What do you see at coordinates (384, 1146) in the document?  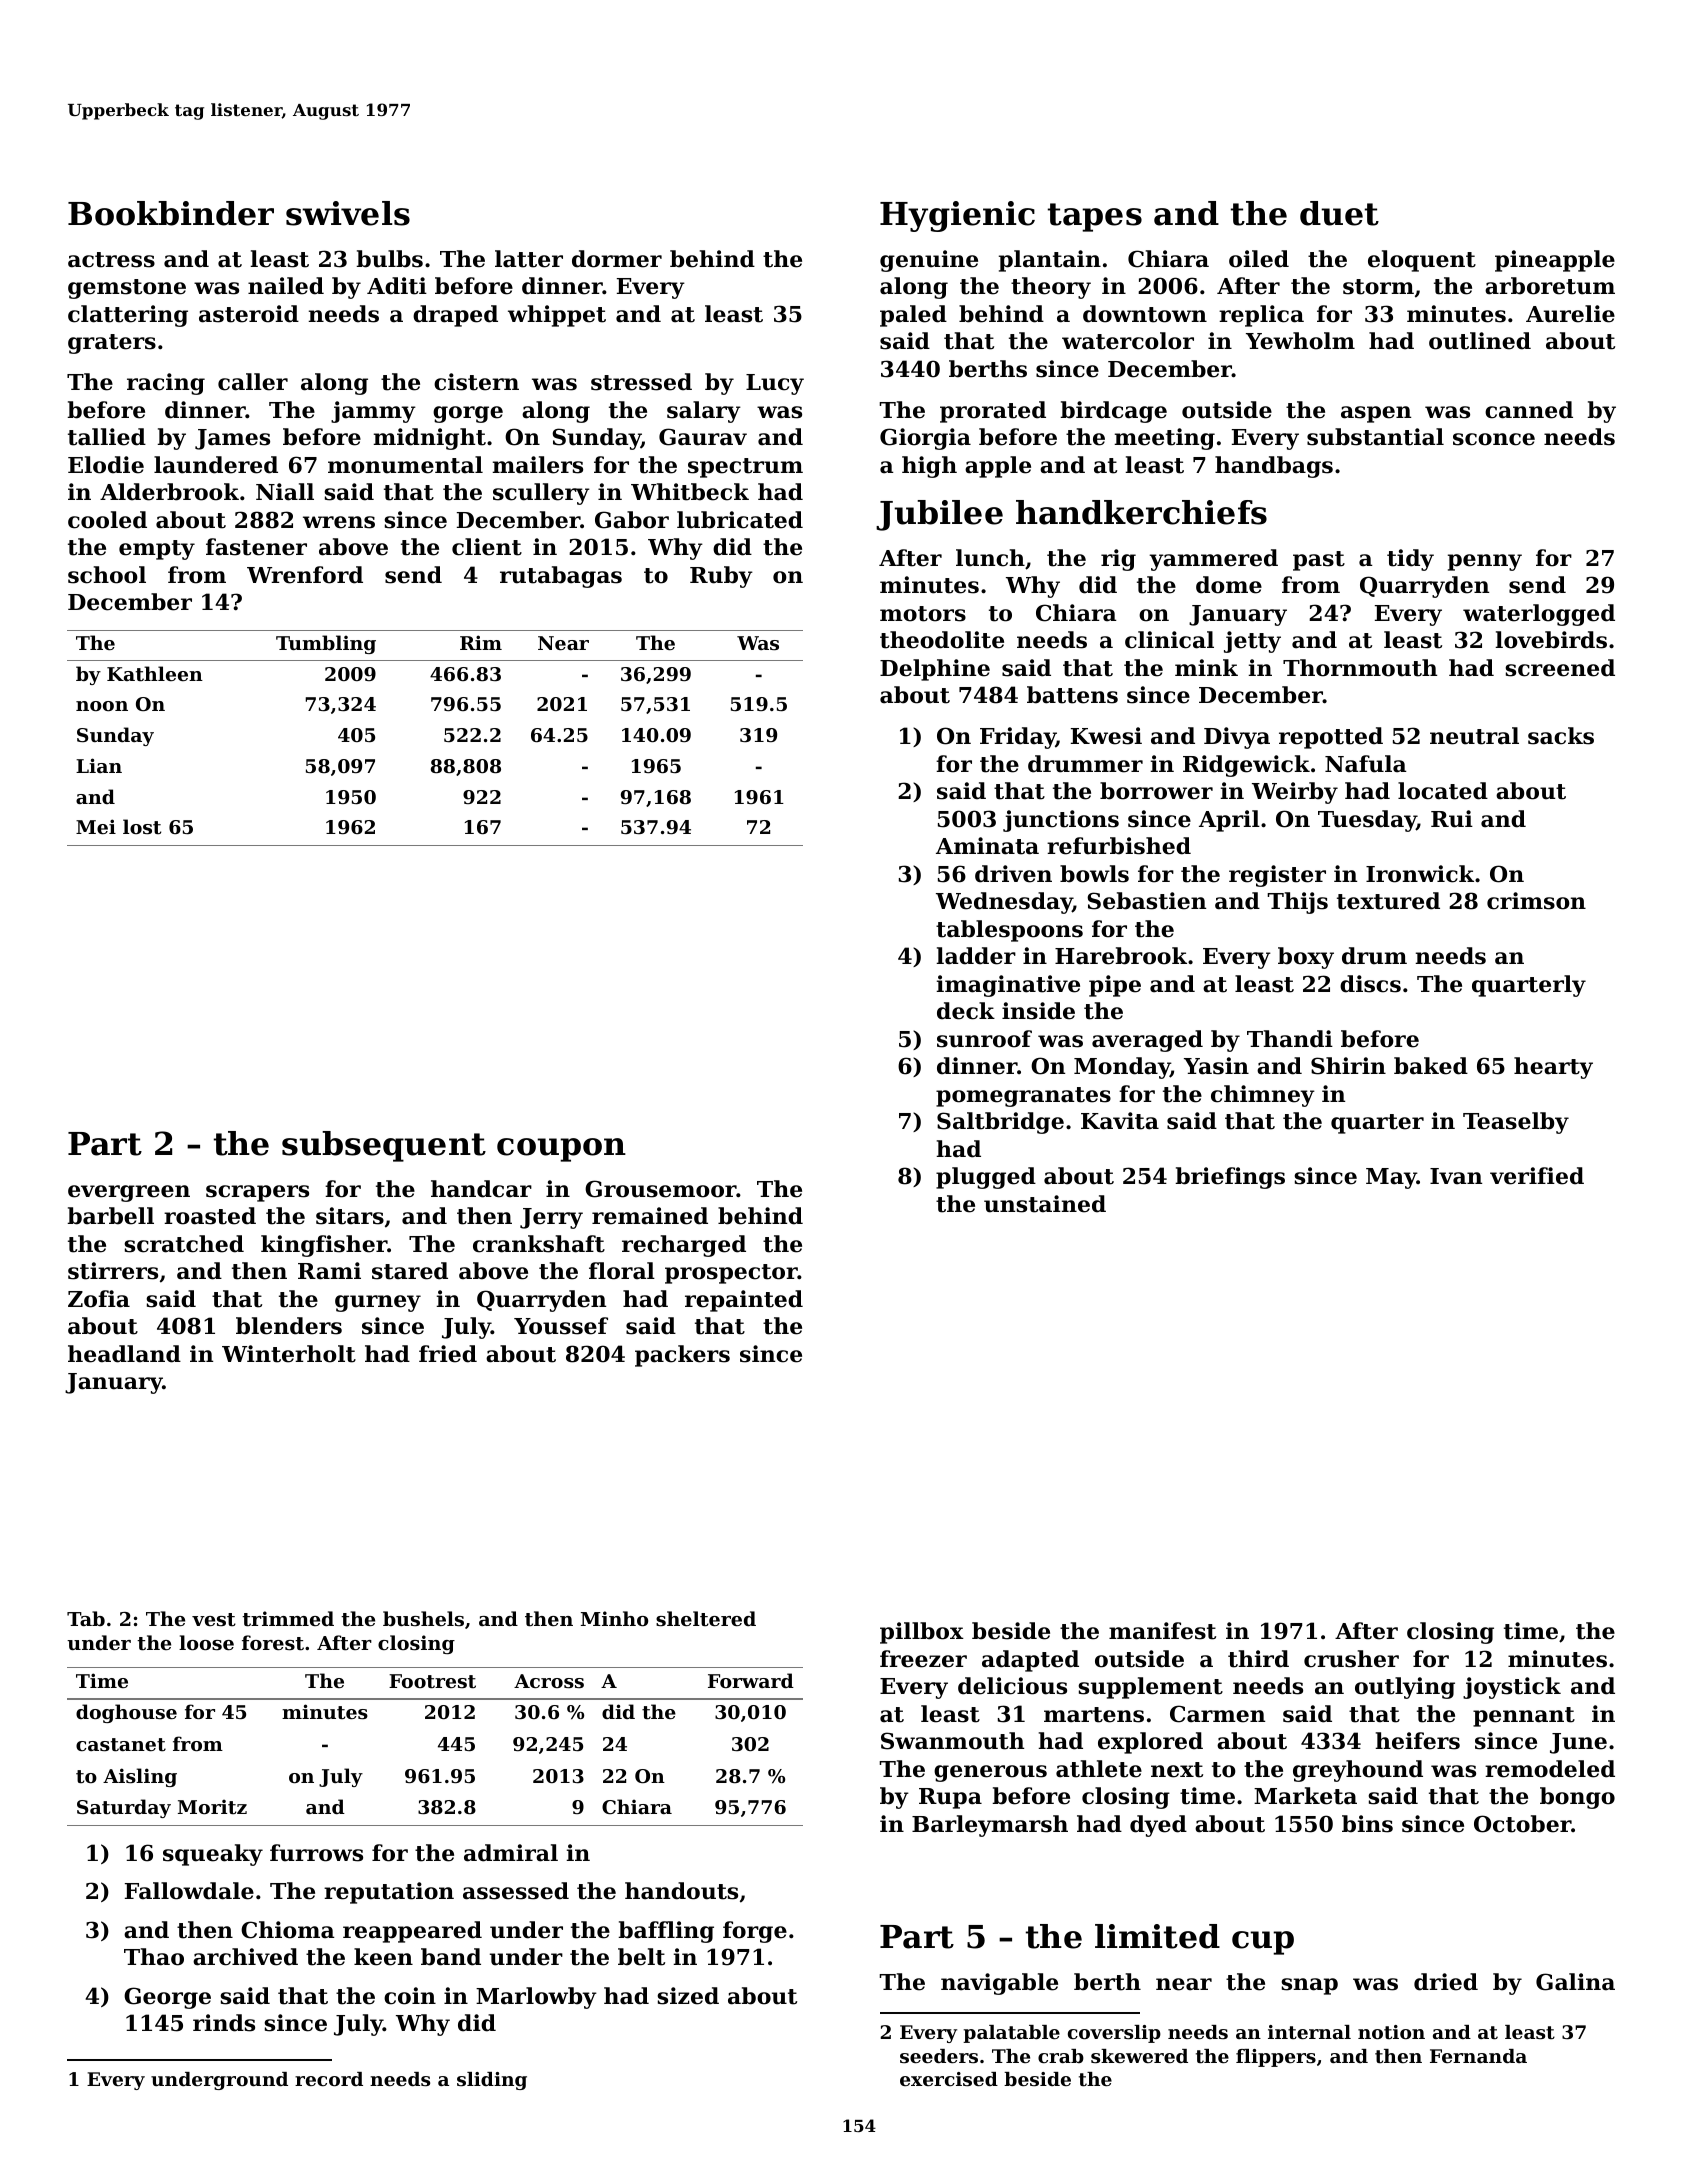 I see `subsequent` at bounding box center [384, 1146].
